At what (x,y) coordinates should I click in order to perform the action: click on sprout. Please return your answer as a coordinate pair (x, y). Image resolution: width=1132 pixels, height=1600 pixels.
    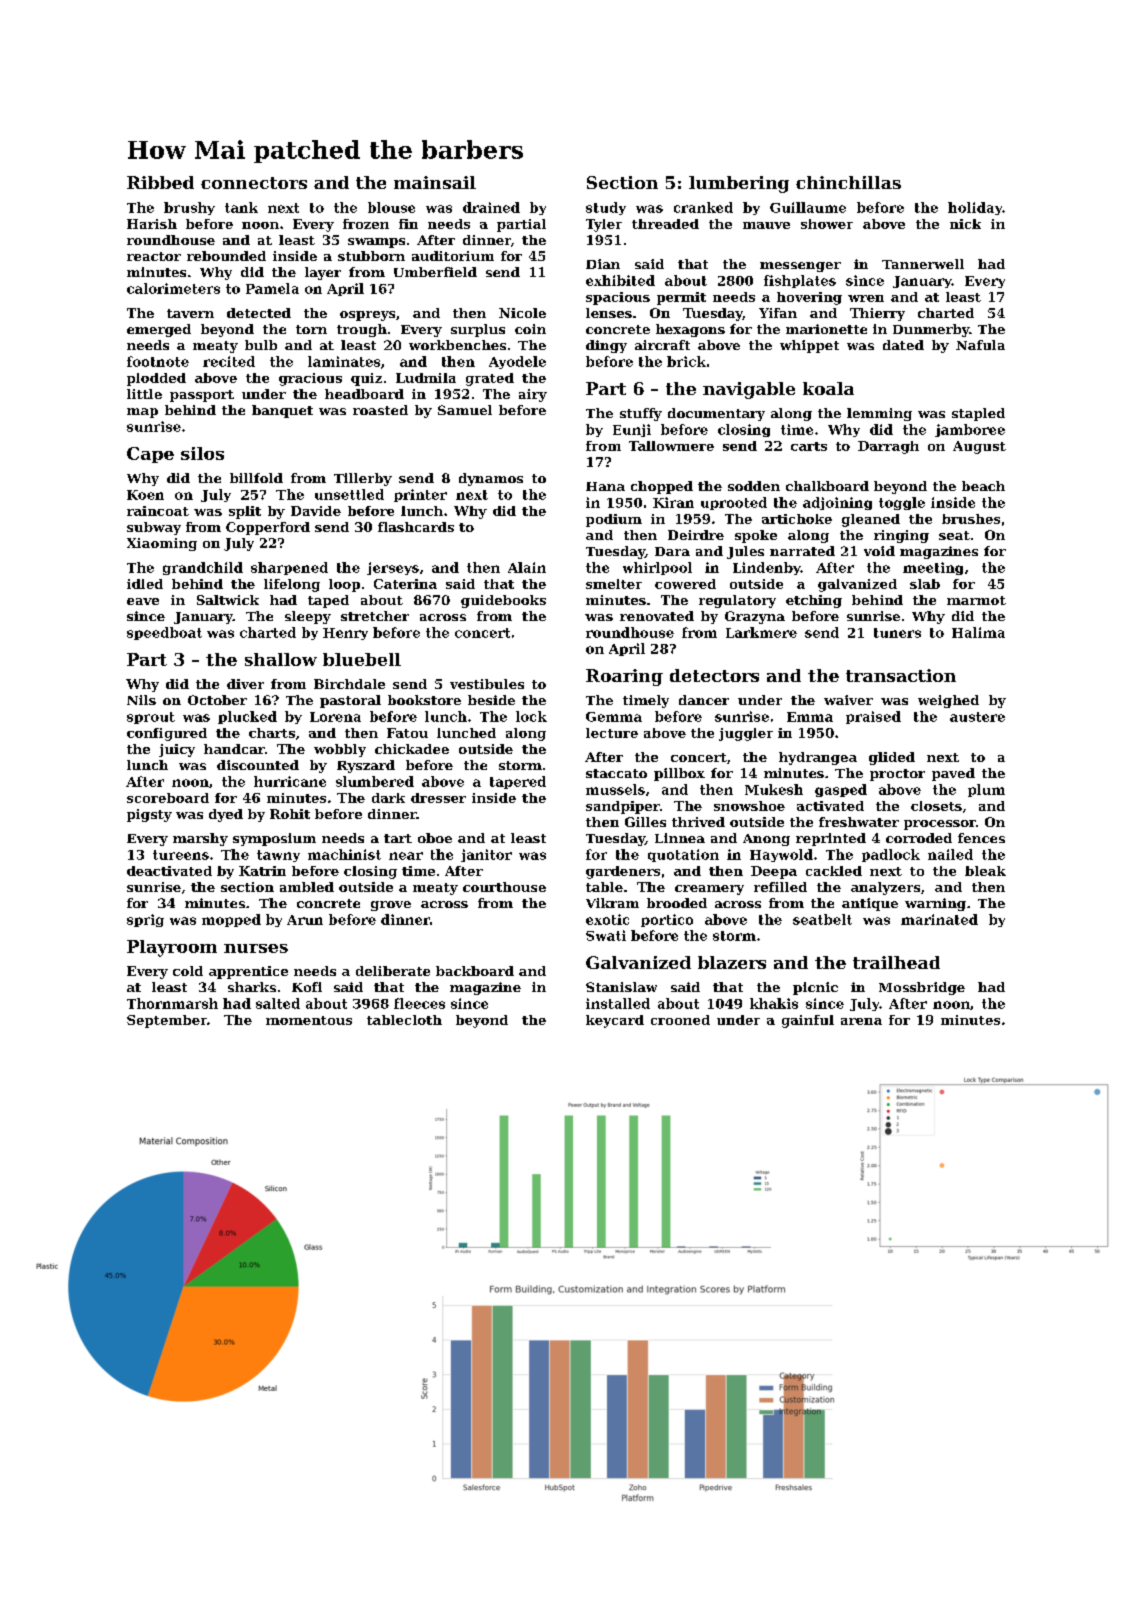
    Looking at the image, I should click on (151, 718).
